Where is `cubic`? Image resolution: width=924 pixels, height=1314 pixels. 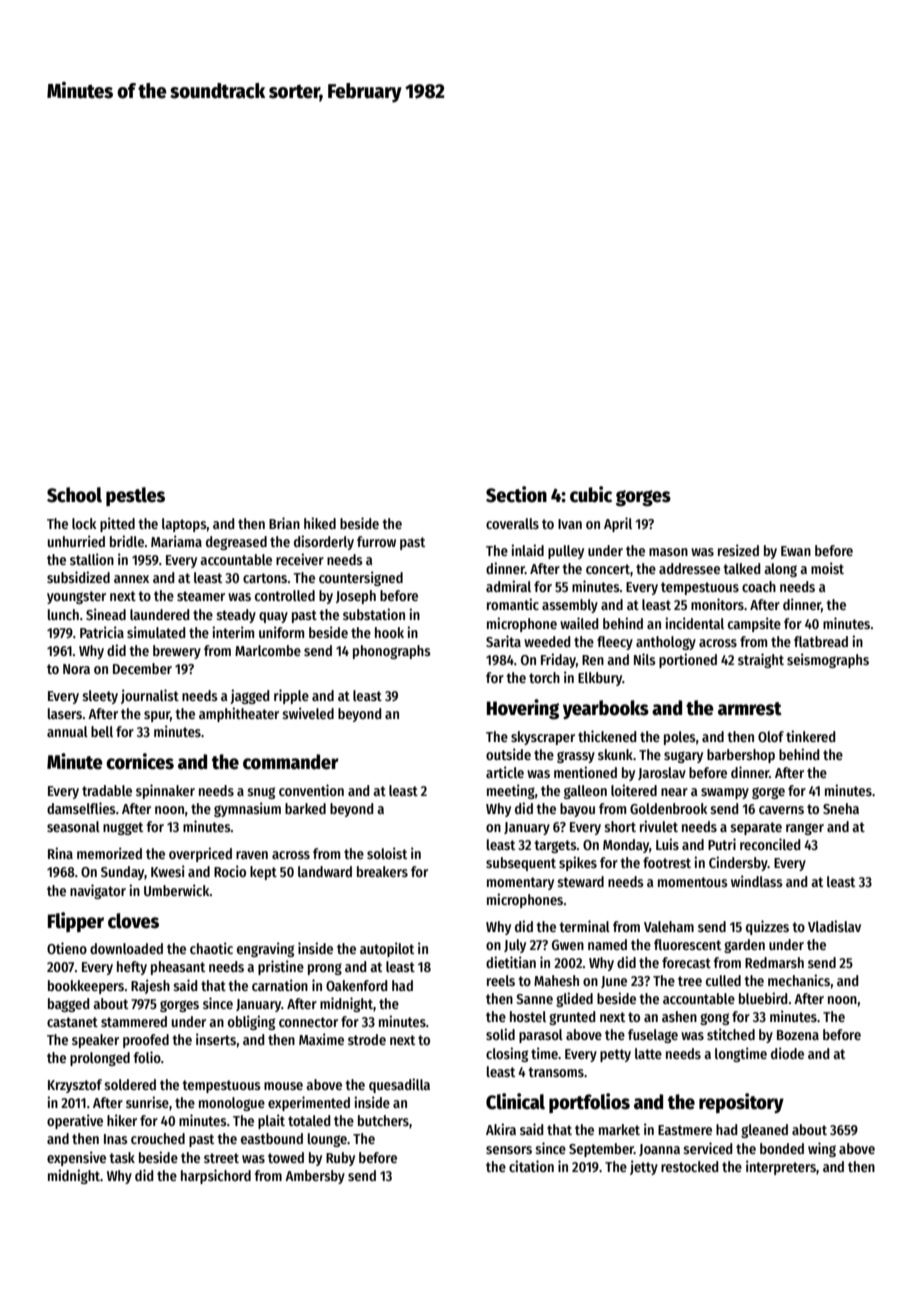 cubic is located at coordinates (591, 494).
